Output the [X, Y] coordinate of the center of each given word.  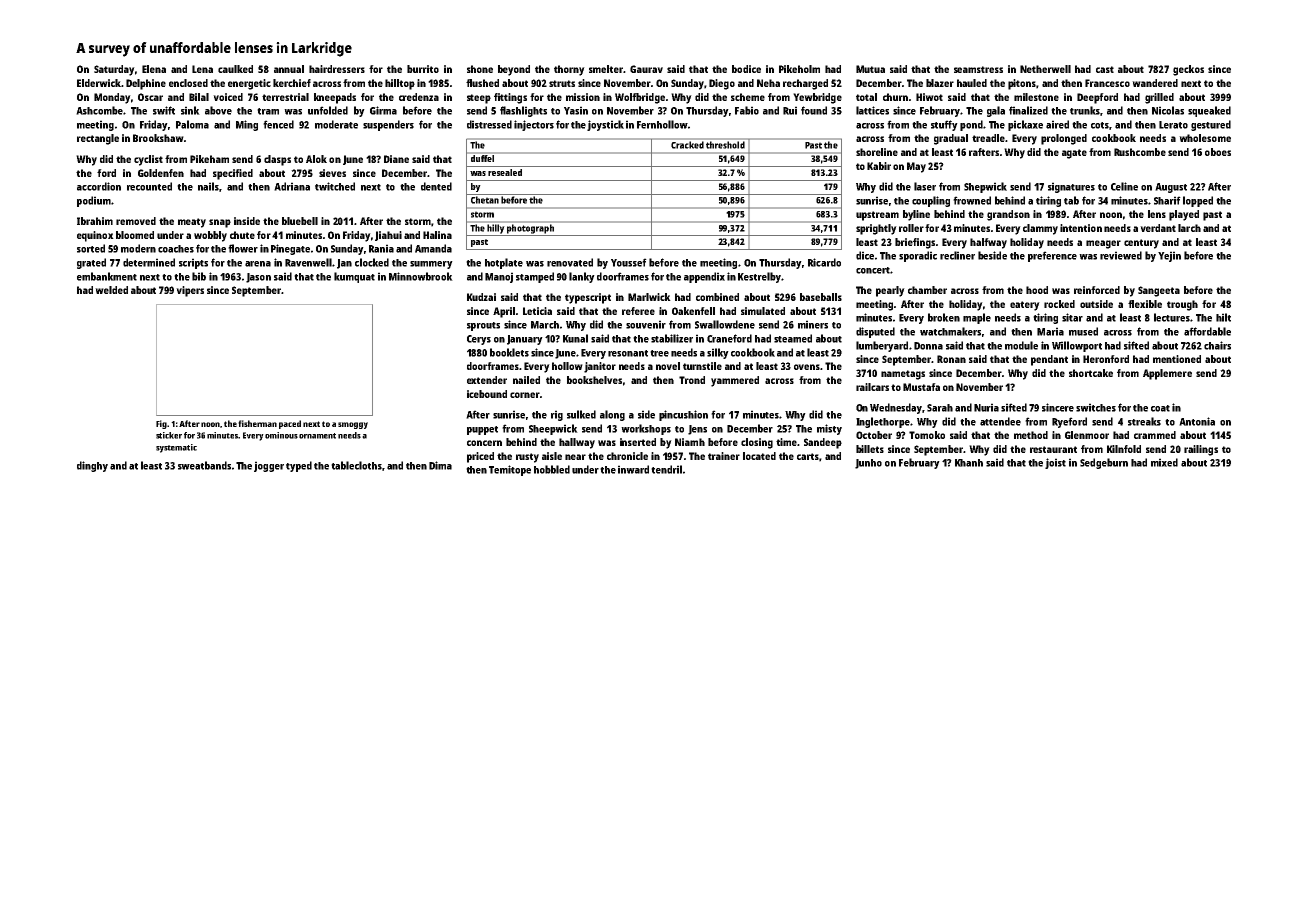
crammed [1155, 435]
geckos [1188, 70]
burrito [423, 69]
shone [480, 69]
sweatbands [204, 465]
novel [668, 366]
